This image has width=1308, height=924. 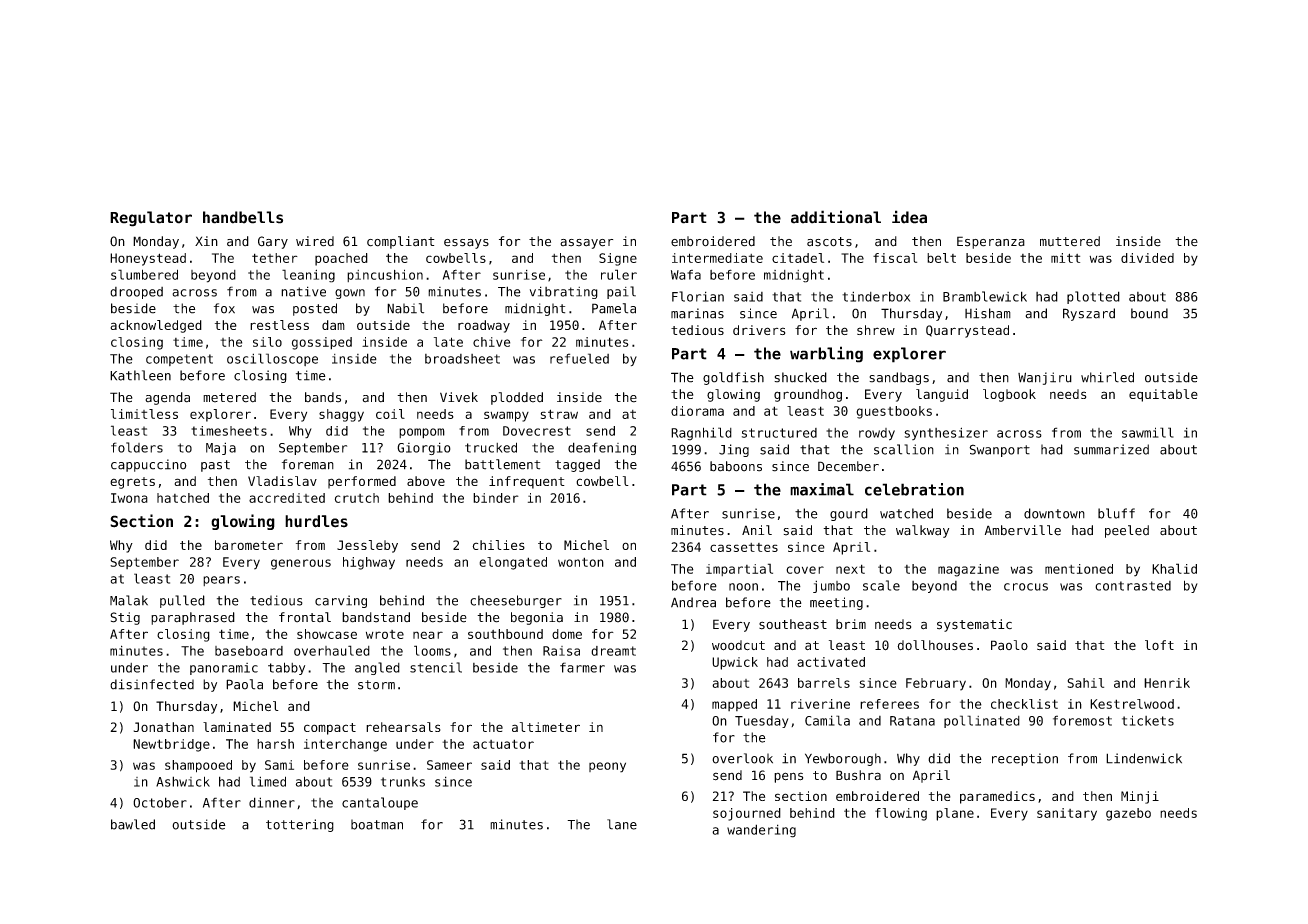 What do you see at coordinates (1116, 513) in the image?
I see `bluff` at bounding box center [1116, 513].
